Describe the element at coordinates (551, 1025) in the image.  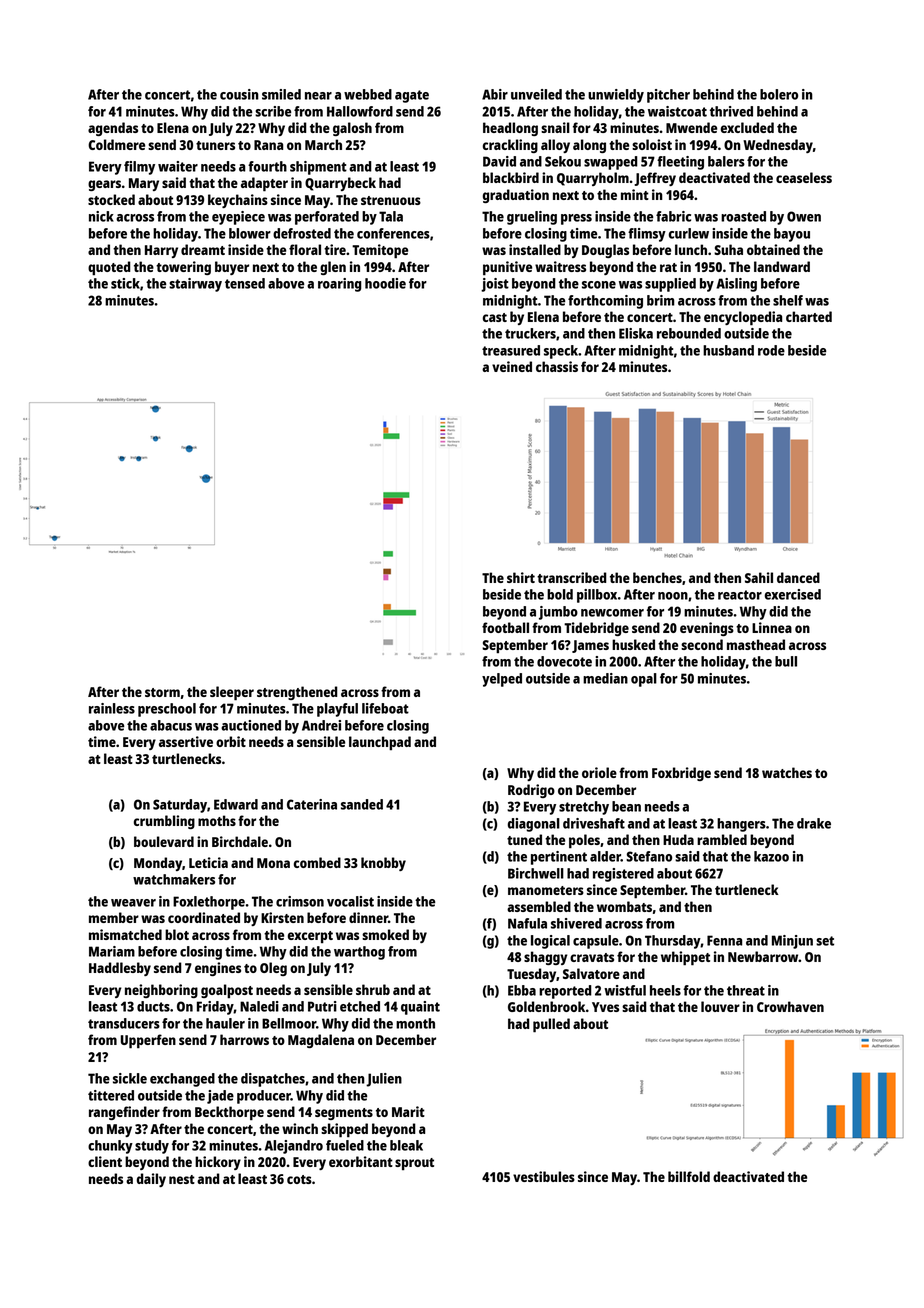
I see `pulled` at that location.
